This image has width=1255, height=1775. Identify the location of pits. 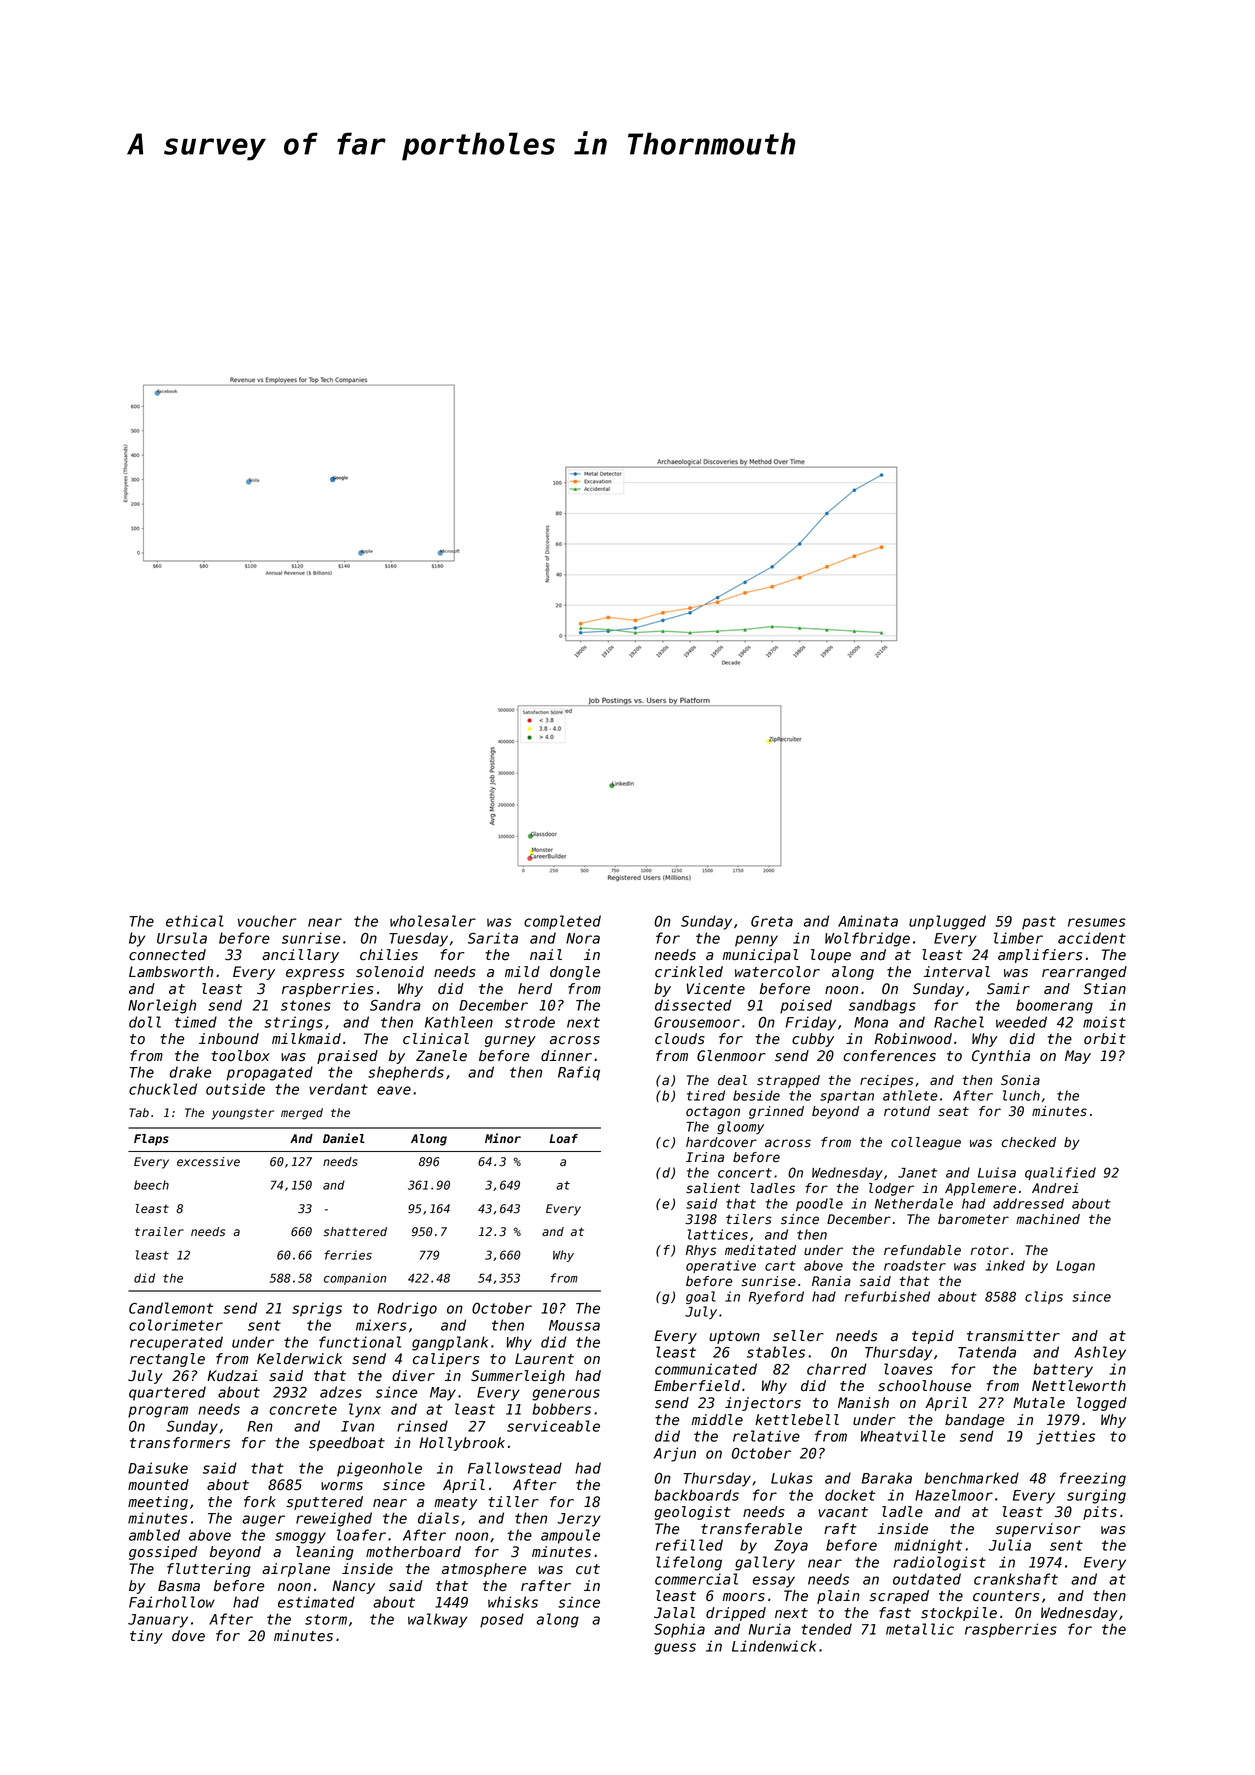
(1100, 1513).
